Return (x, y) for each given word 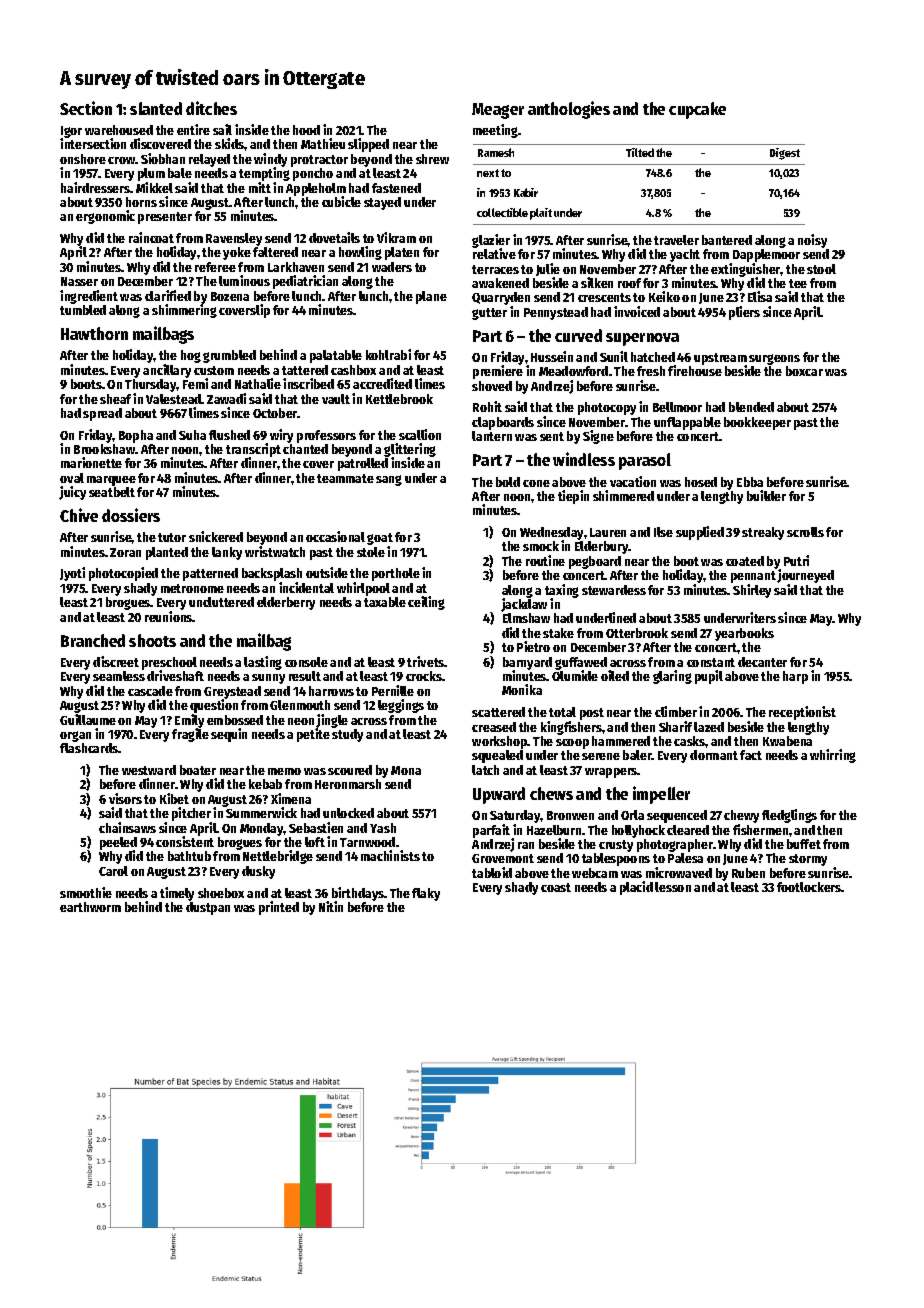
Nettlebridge (278, 857)
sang (389, 480)
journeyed (805, 576)
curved (578, 335)
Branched (93, 640)
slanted (156, 108)
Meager (498, 111)
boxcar (804, 371)
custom (214, 370)
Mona (406, 770)
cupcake (697, 110)
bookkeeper (757, 423)
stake (558, 633)
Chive (79, 515)
